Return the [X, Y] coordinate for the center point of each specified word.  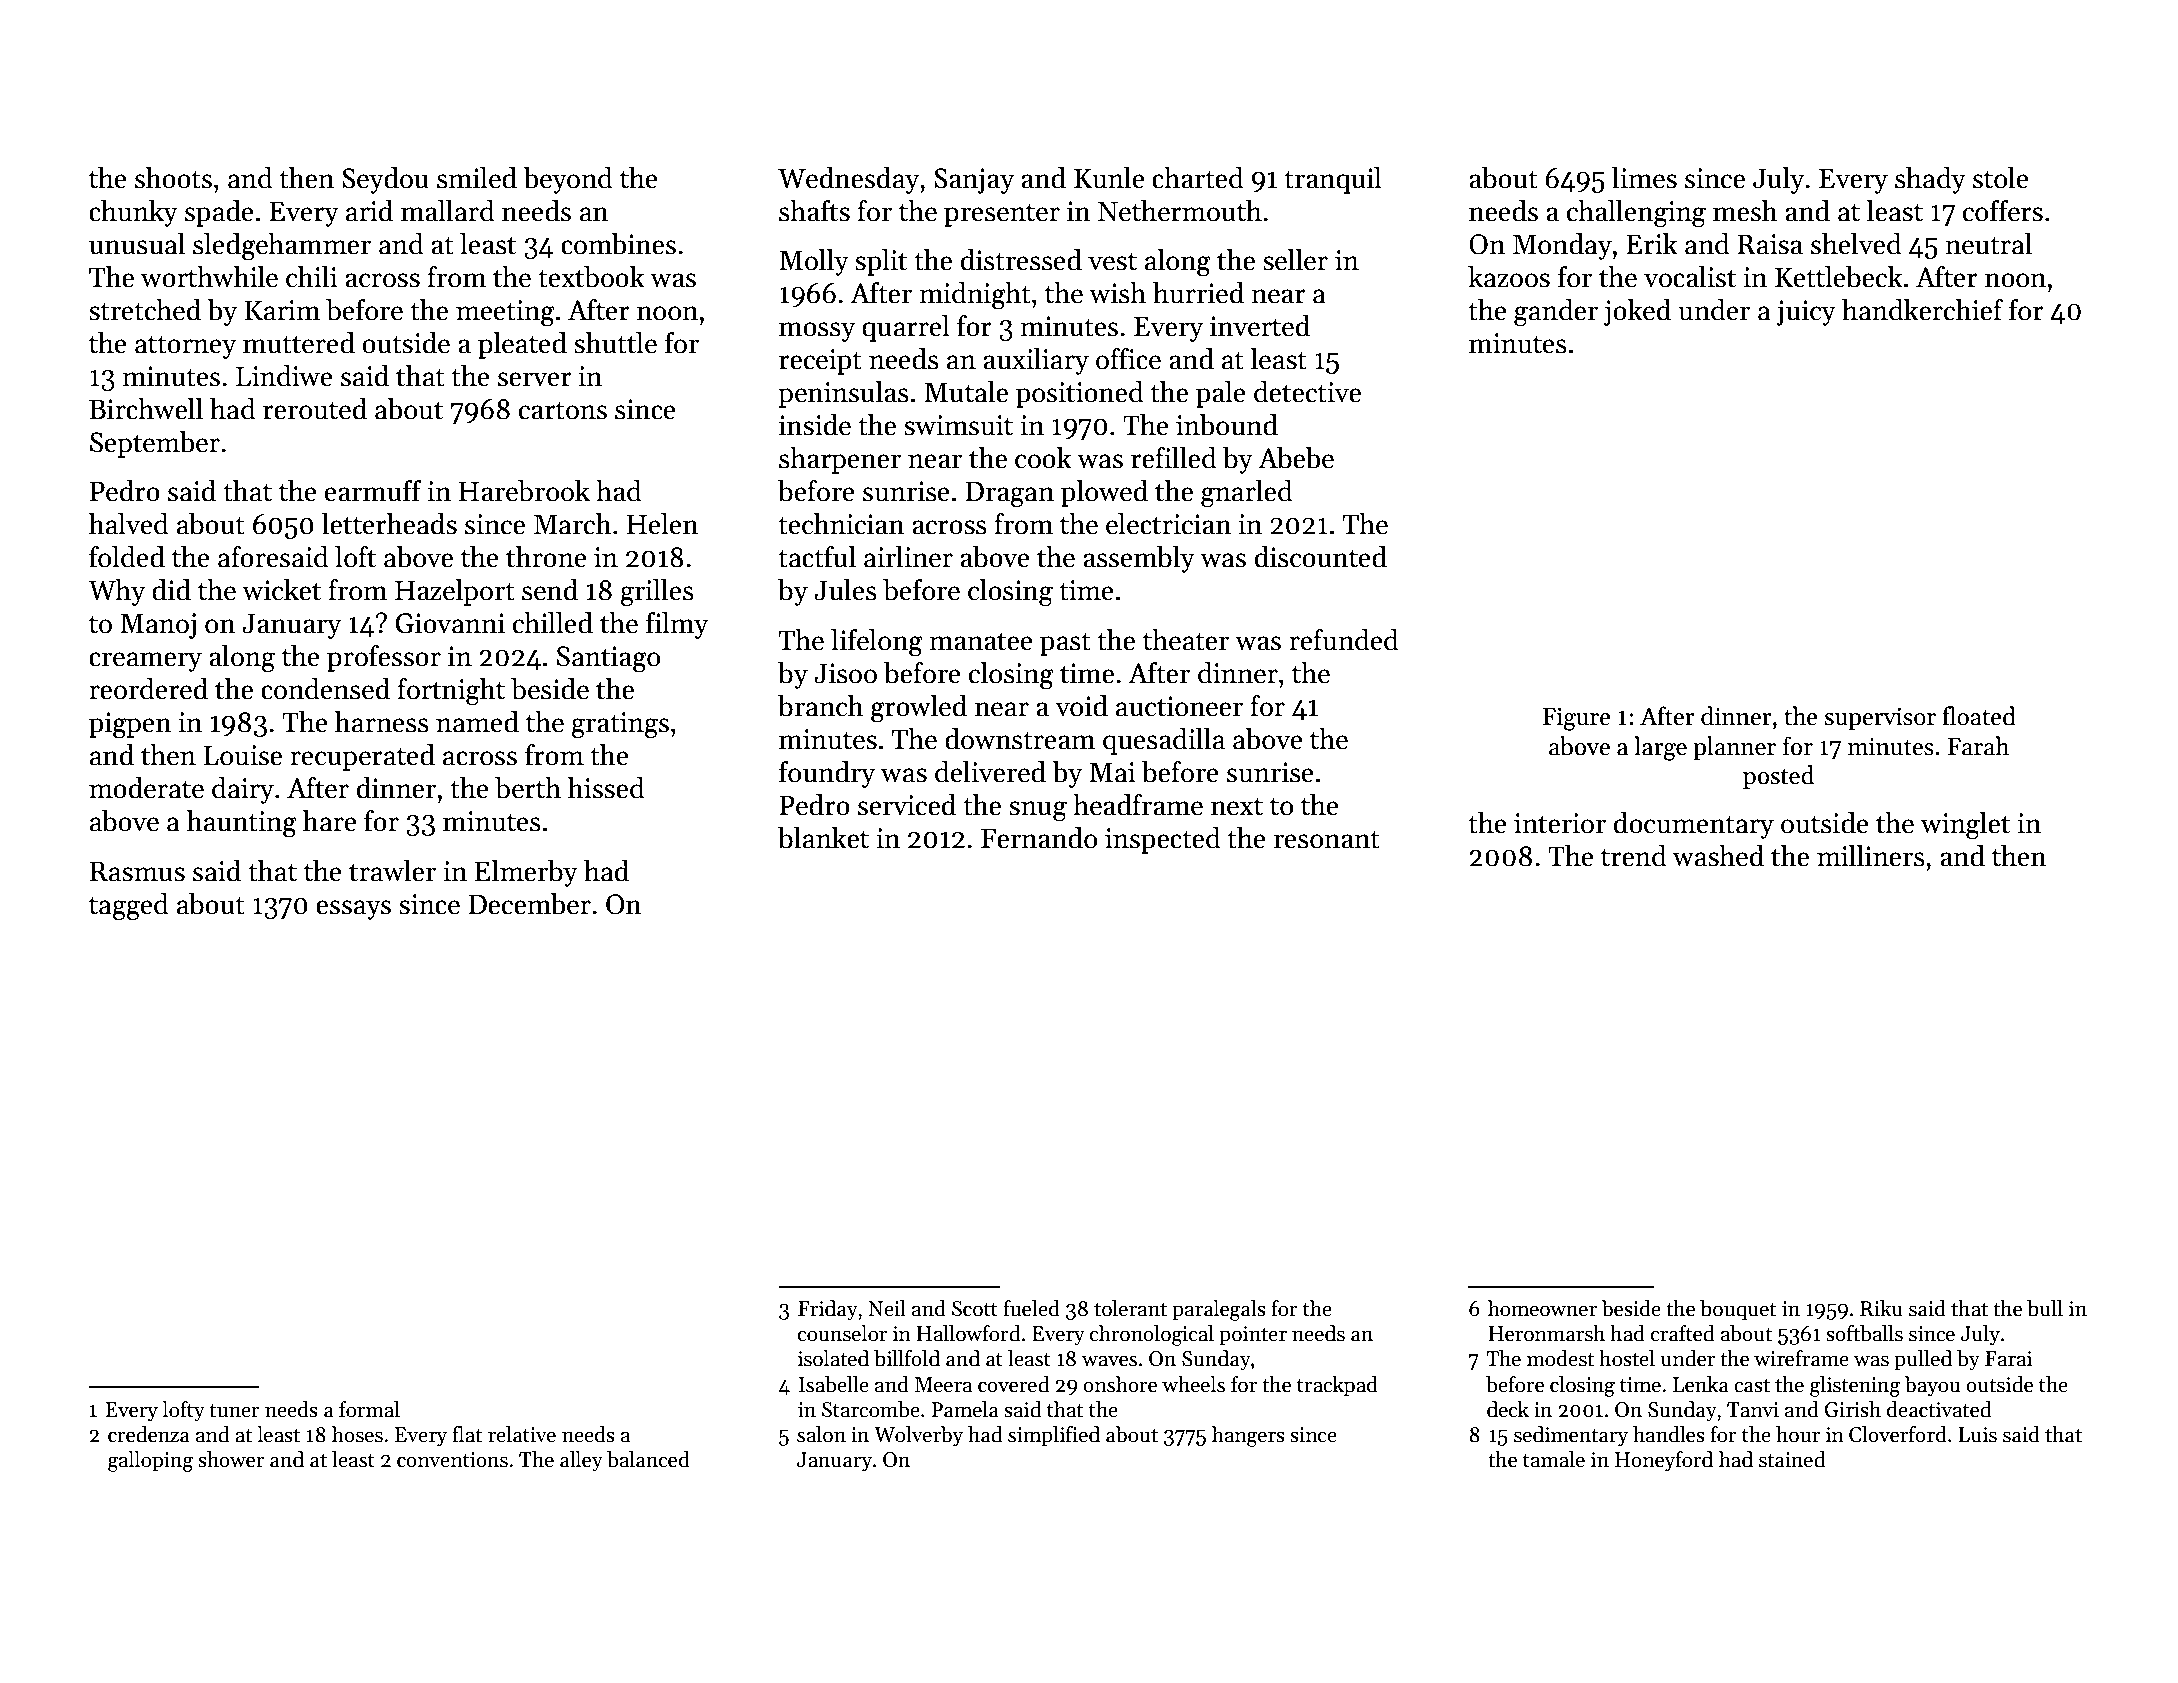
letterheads [389, 524]
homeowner [1542, 1308]
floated [1979, 716]
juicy [1806, 313]
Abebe [1296, 458]
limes [1644, 178]
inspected [1163, 840]
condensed [325, 689]
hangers [1248, 1436]
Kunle [1109, 178]
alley [581, 1461]
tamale [1554, 1459]
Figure [1577, 719]
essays [353, 910]
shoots [173, 178]
